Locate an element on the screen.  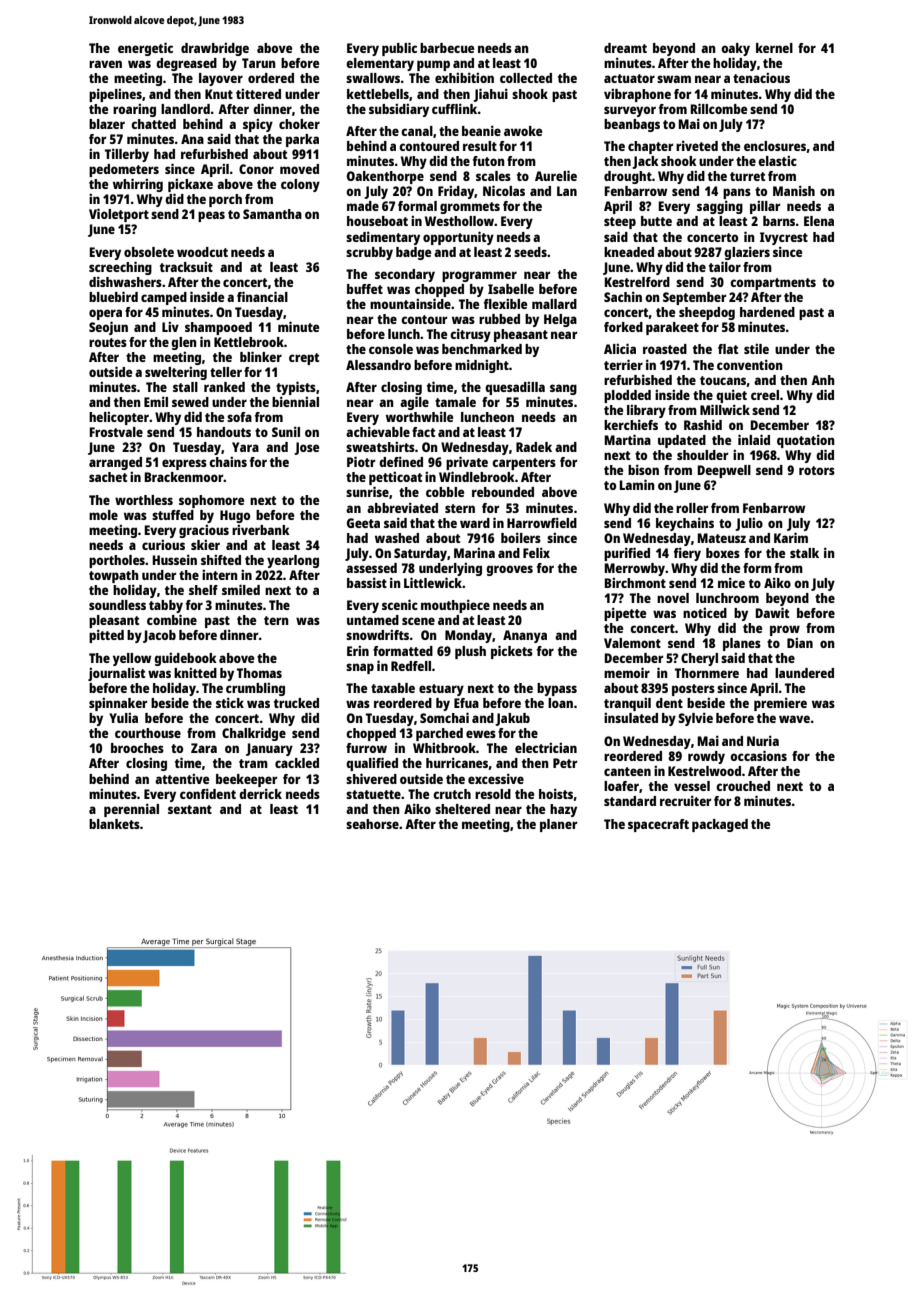
barbecue is located at coordinates (447, 48).
